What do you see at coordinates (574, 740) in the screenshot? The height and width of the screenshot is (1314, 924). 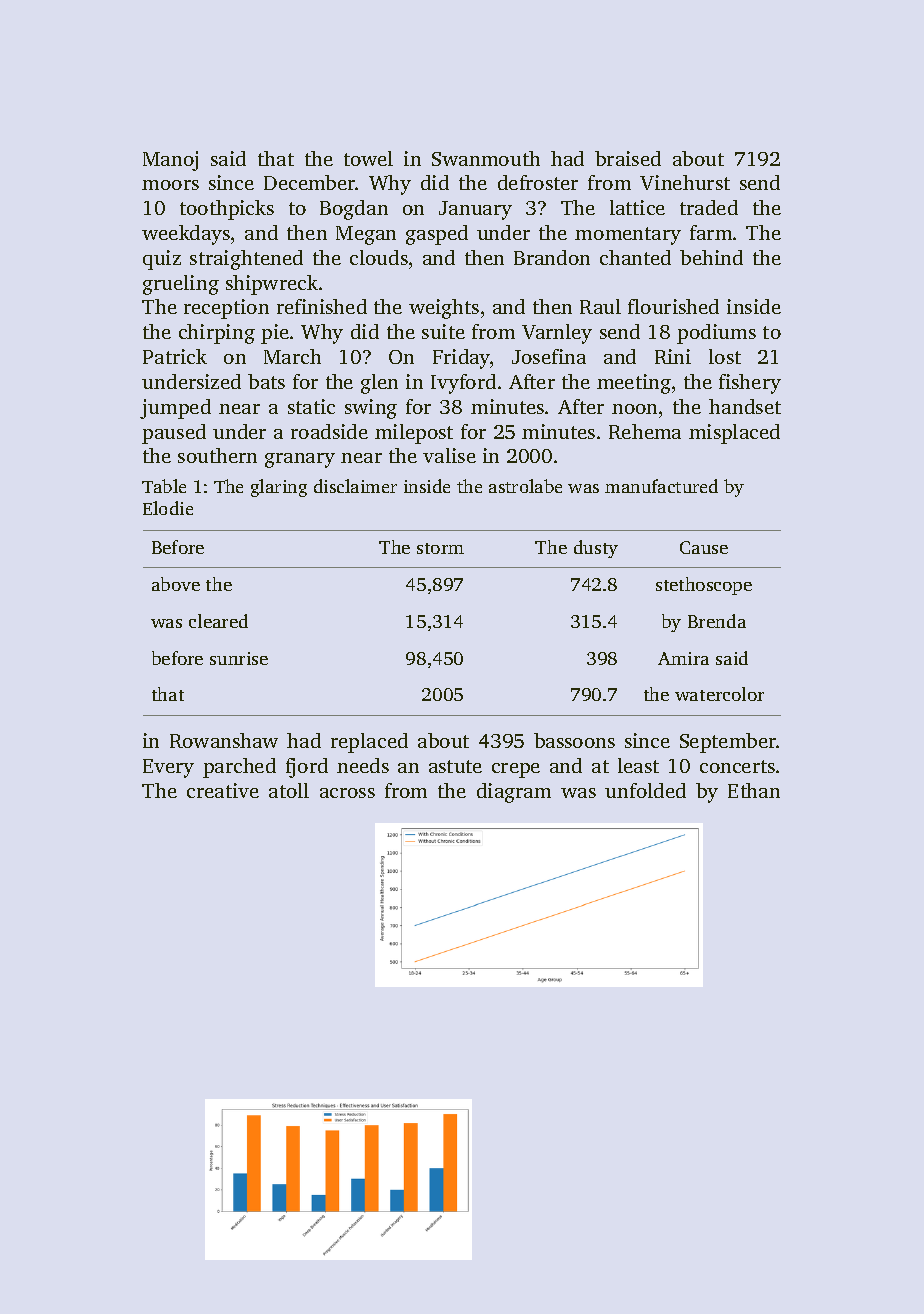 I see `bassoons` at bounding box center [574, 740].
